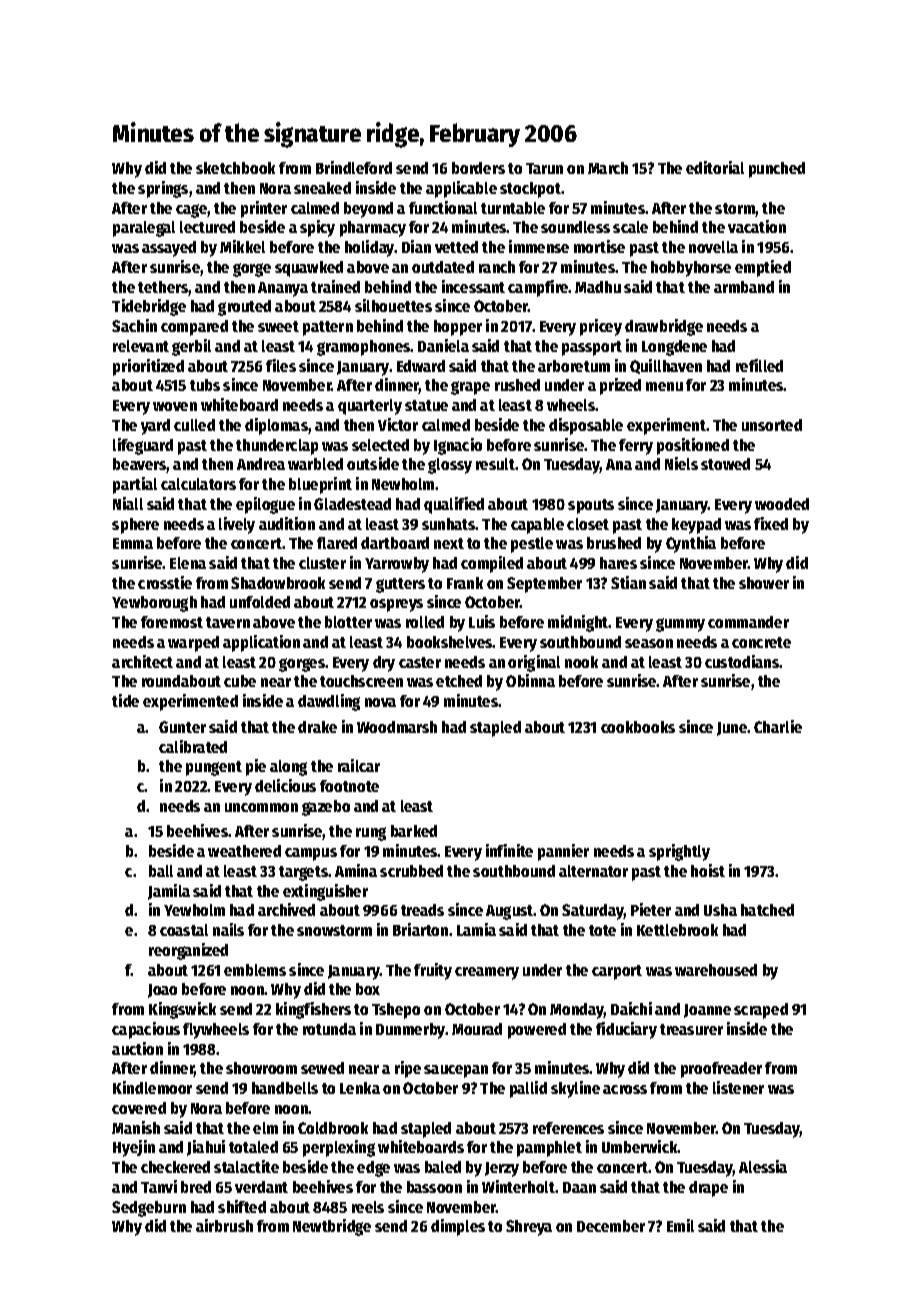  Describe the element at coordinates (240, 681) in the screenshot. I see `cube` at that location.
